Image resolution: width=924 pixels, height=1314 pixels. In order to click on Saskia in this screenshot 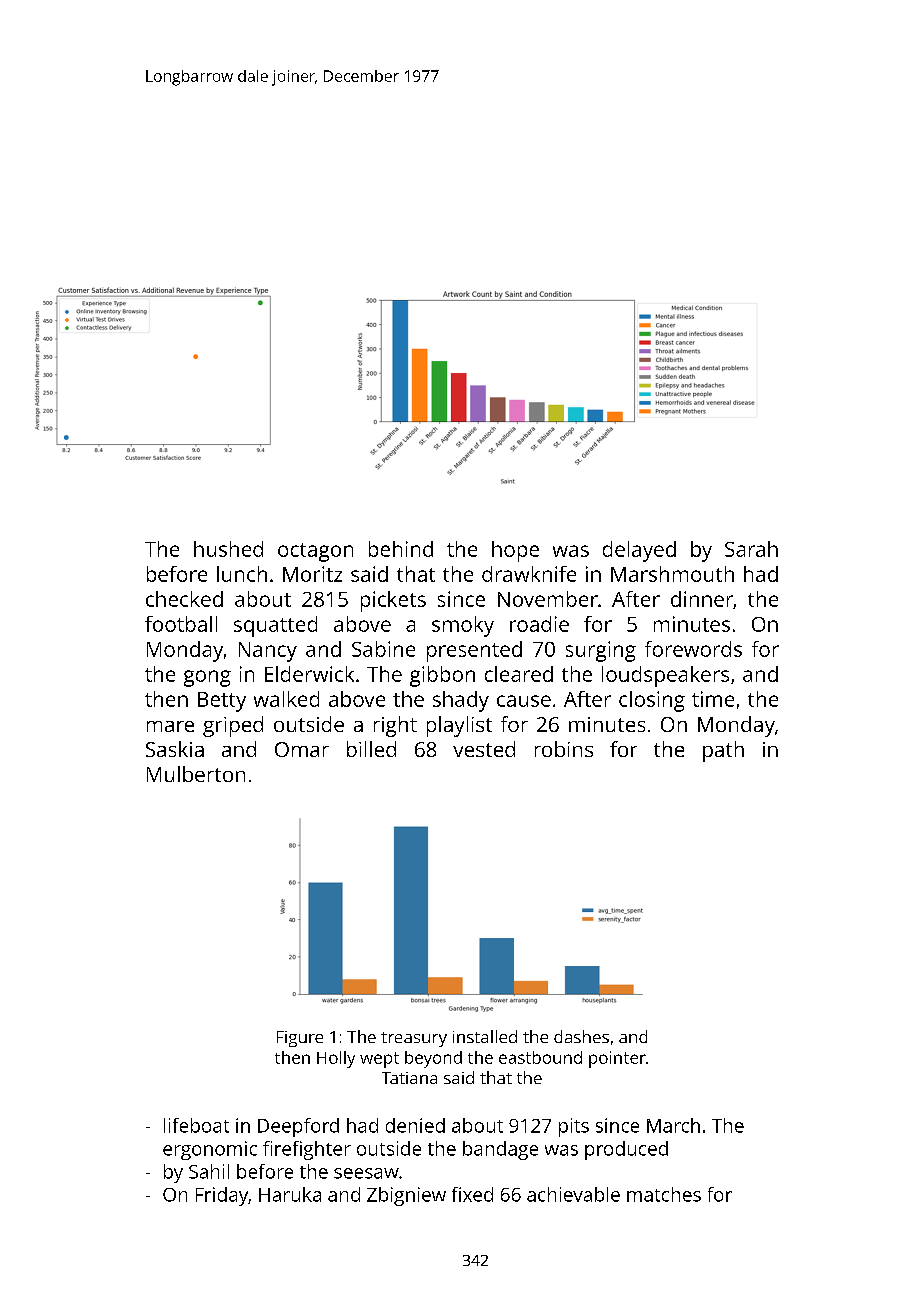, I will do `click(175, 749)`.
